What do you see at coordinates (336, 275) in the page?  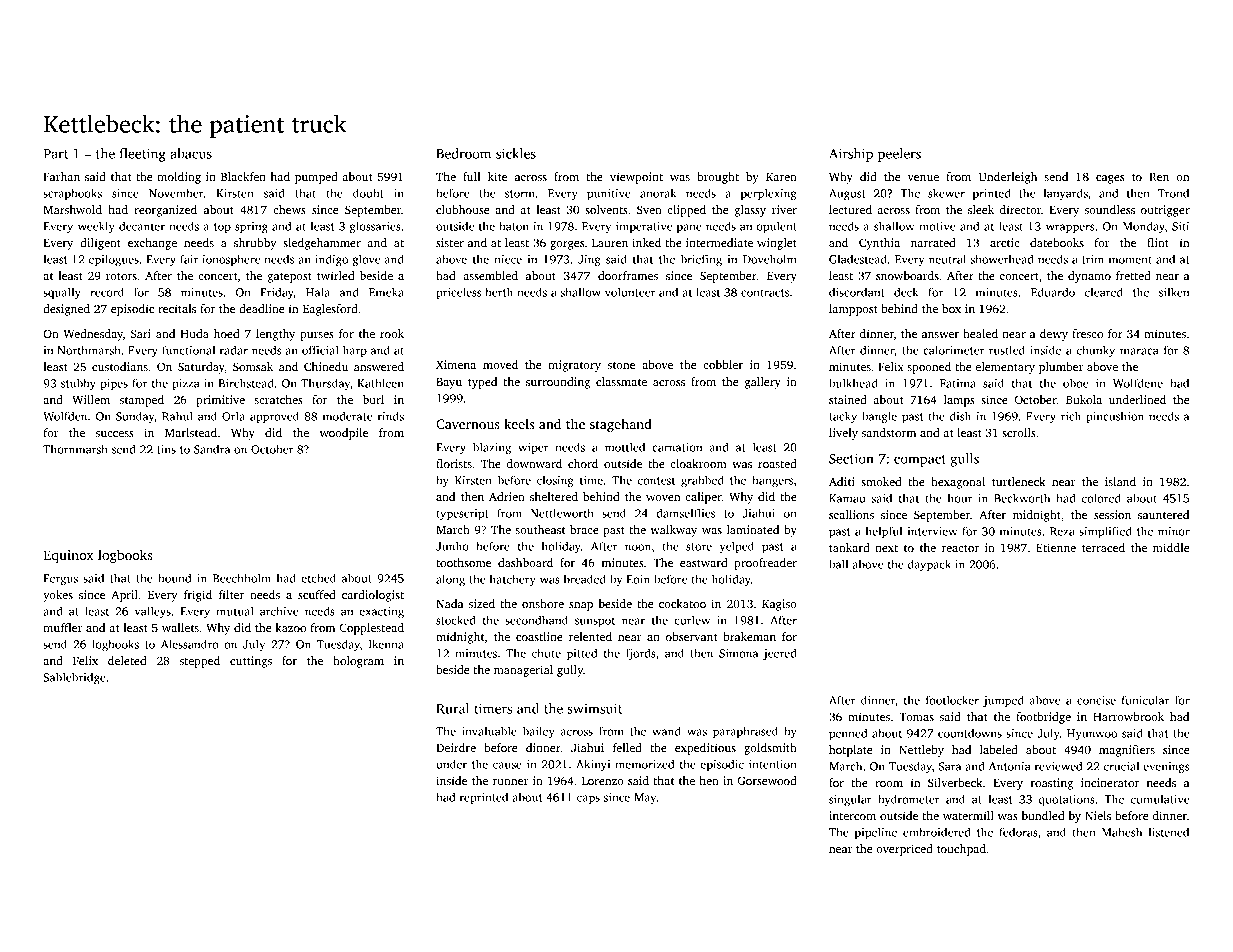 I see `twirled` at bounding box center [336, 275].
